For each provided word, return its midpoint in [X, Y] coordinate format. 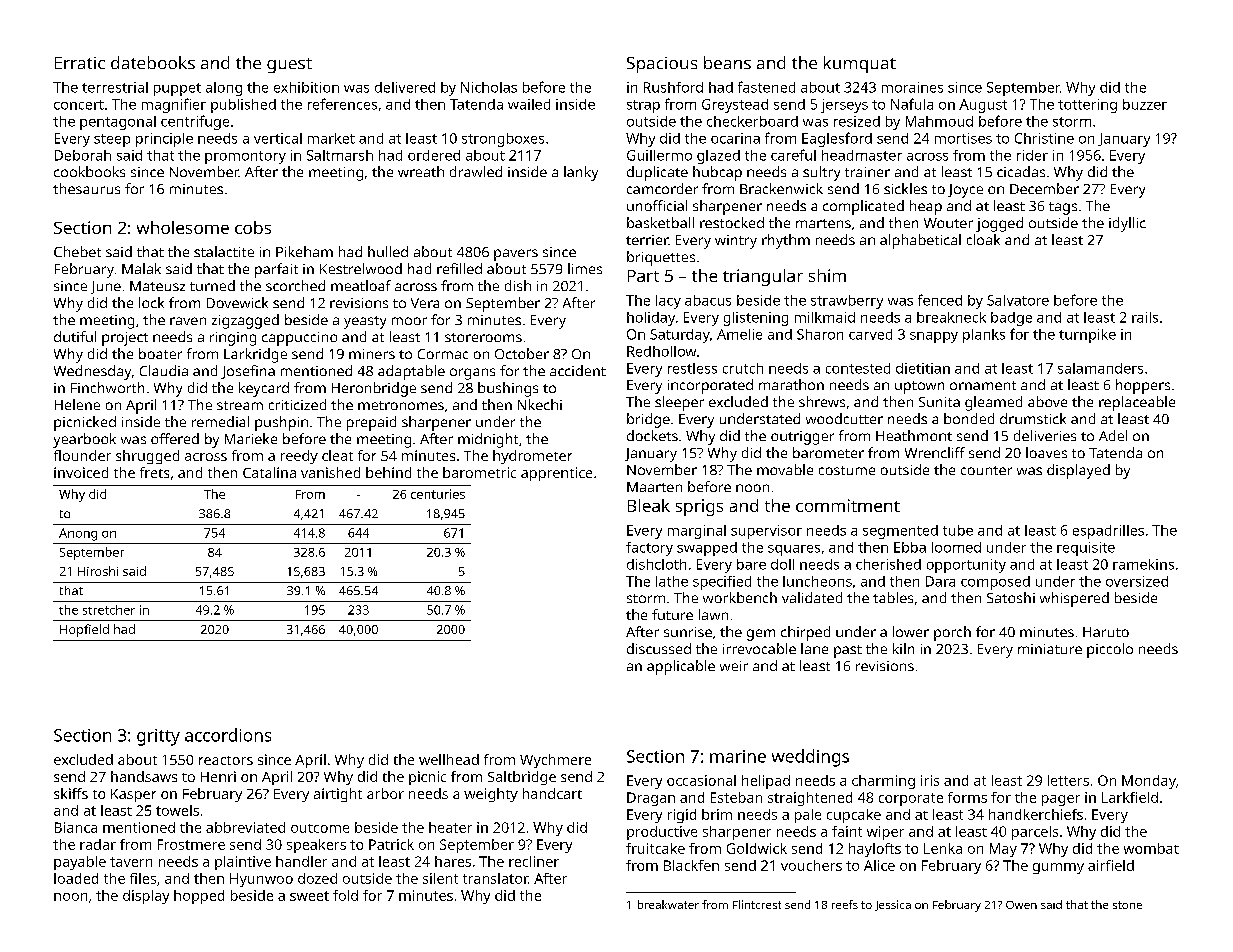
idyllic [1127, 224]
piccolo [1110, 650]
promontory [245, 157]
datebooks [153, 62]
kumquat [860, 64]
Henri [218, 776]
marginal [697, 532]
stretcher [109, 610]
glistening [756, 319]
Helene [77, 404]
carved [870, 334]
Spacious [662, 65]
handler [301, 861]
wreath [421, 171]
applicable [681, 667]
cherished [888, 564]
